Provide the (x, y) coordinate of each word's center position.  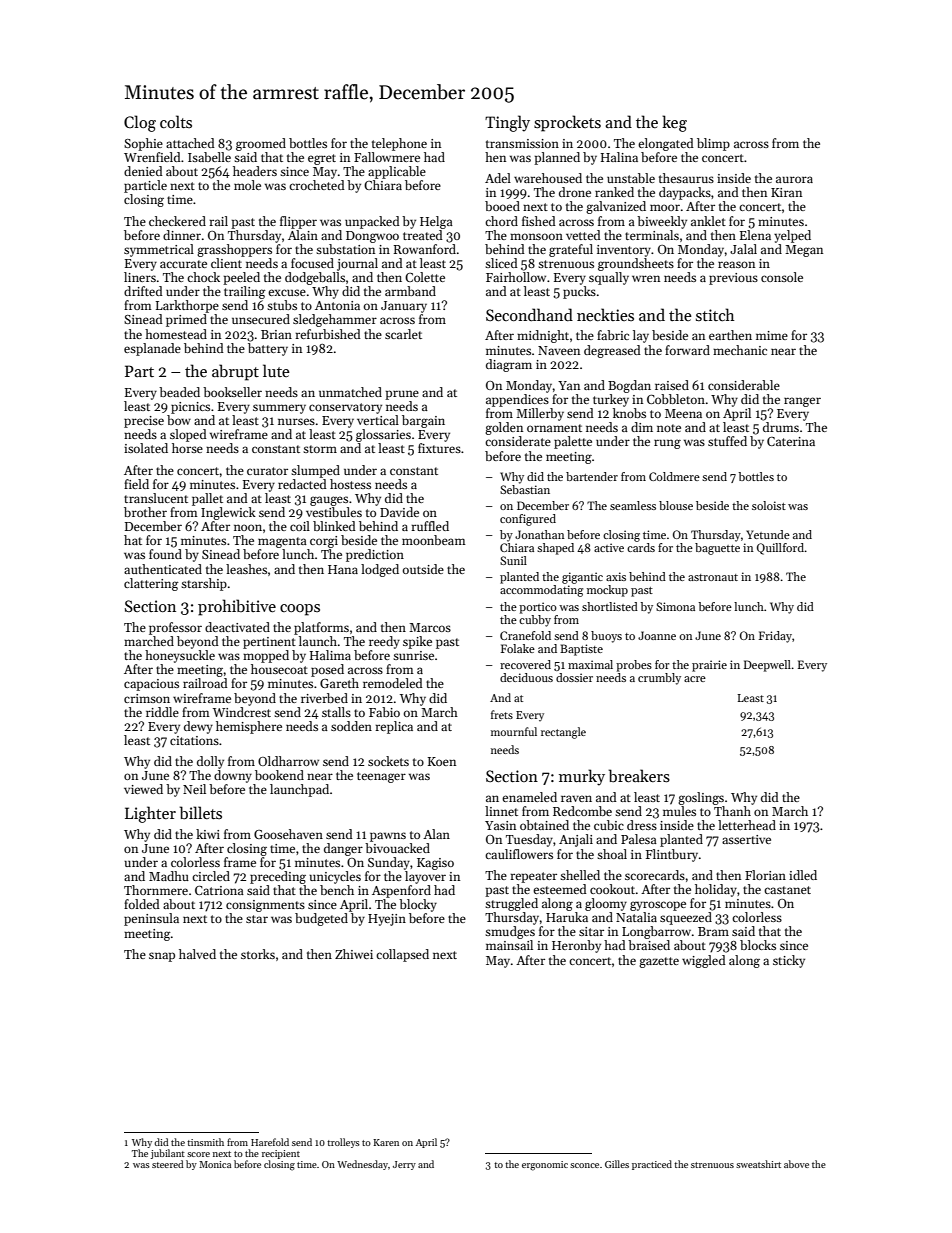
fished (539, 221)
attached (190, 143)
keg (674, 123)
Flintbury (672, 855)
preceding (278, 877)
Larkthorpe (187, 306)
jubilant (168, 1154)
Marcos (430, 627)
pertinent (269, 643)
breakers (639, 776)
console (782, 277)
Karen (386, 1142)
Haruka (567, 917)
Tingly (507, 123)
